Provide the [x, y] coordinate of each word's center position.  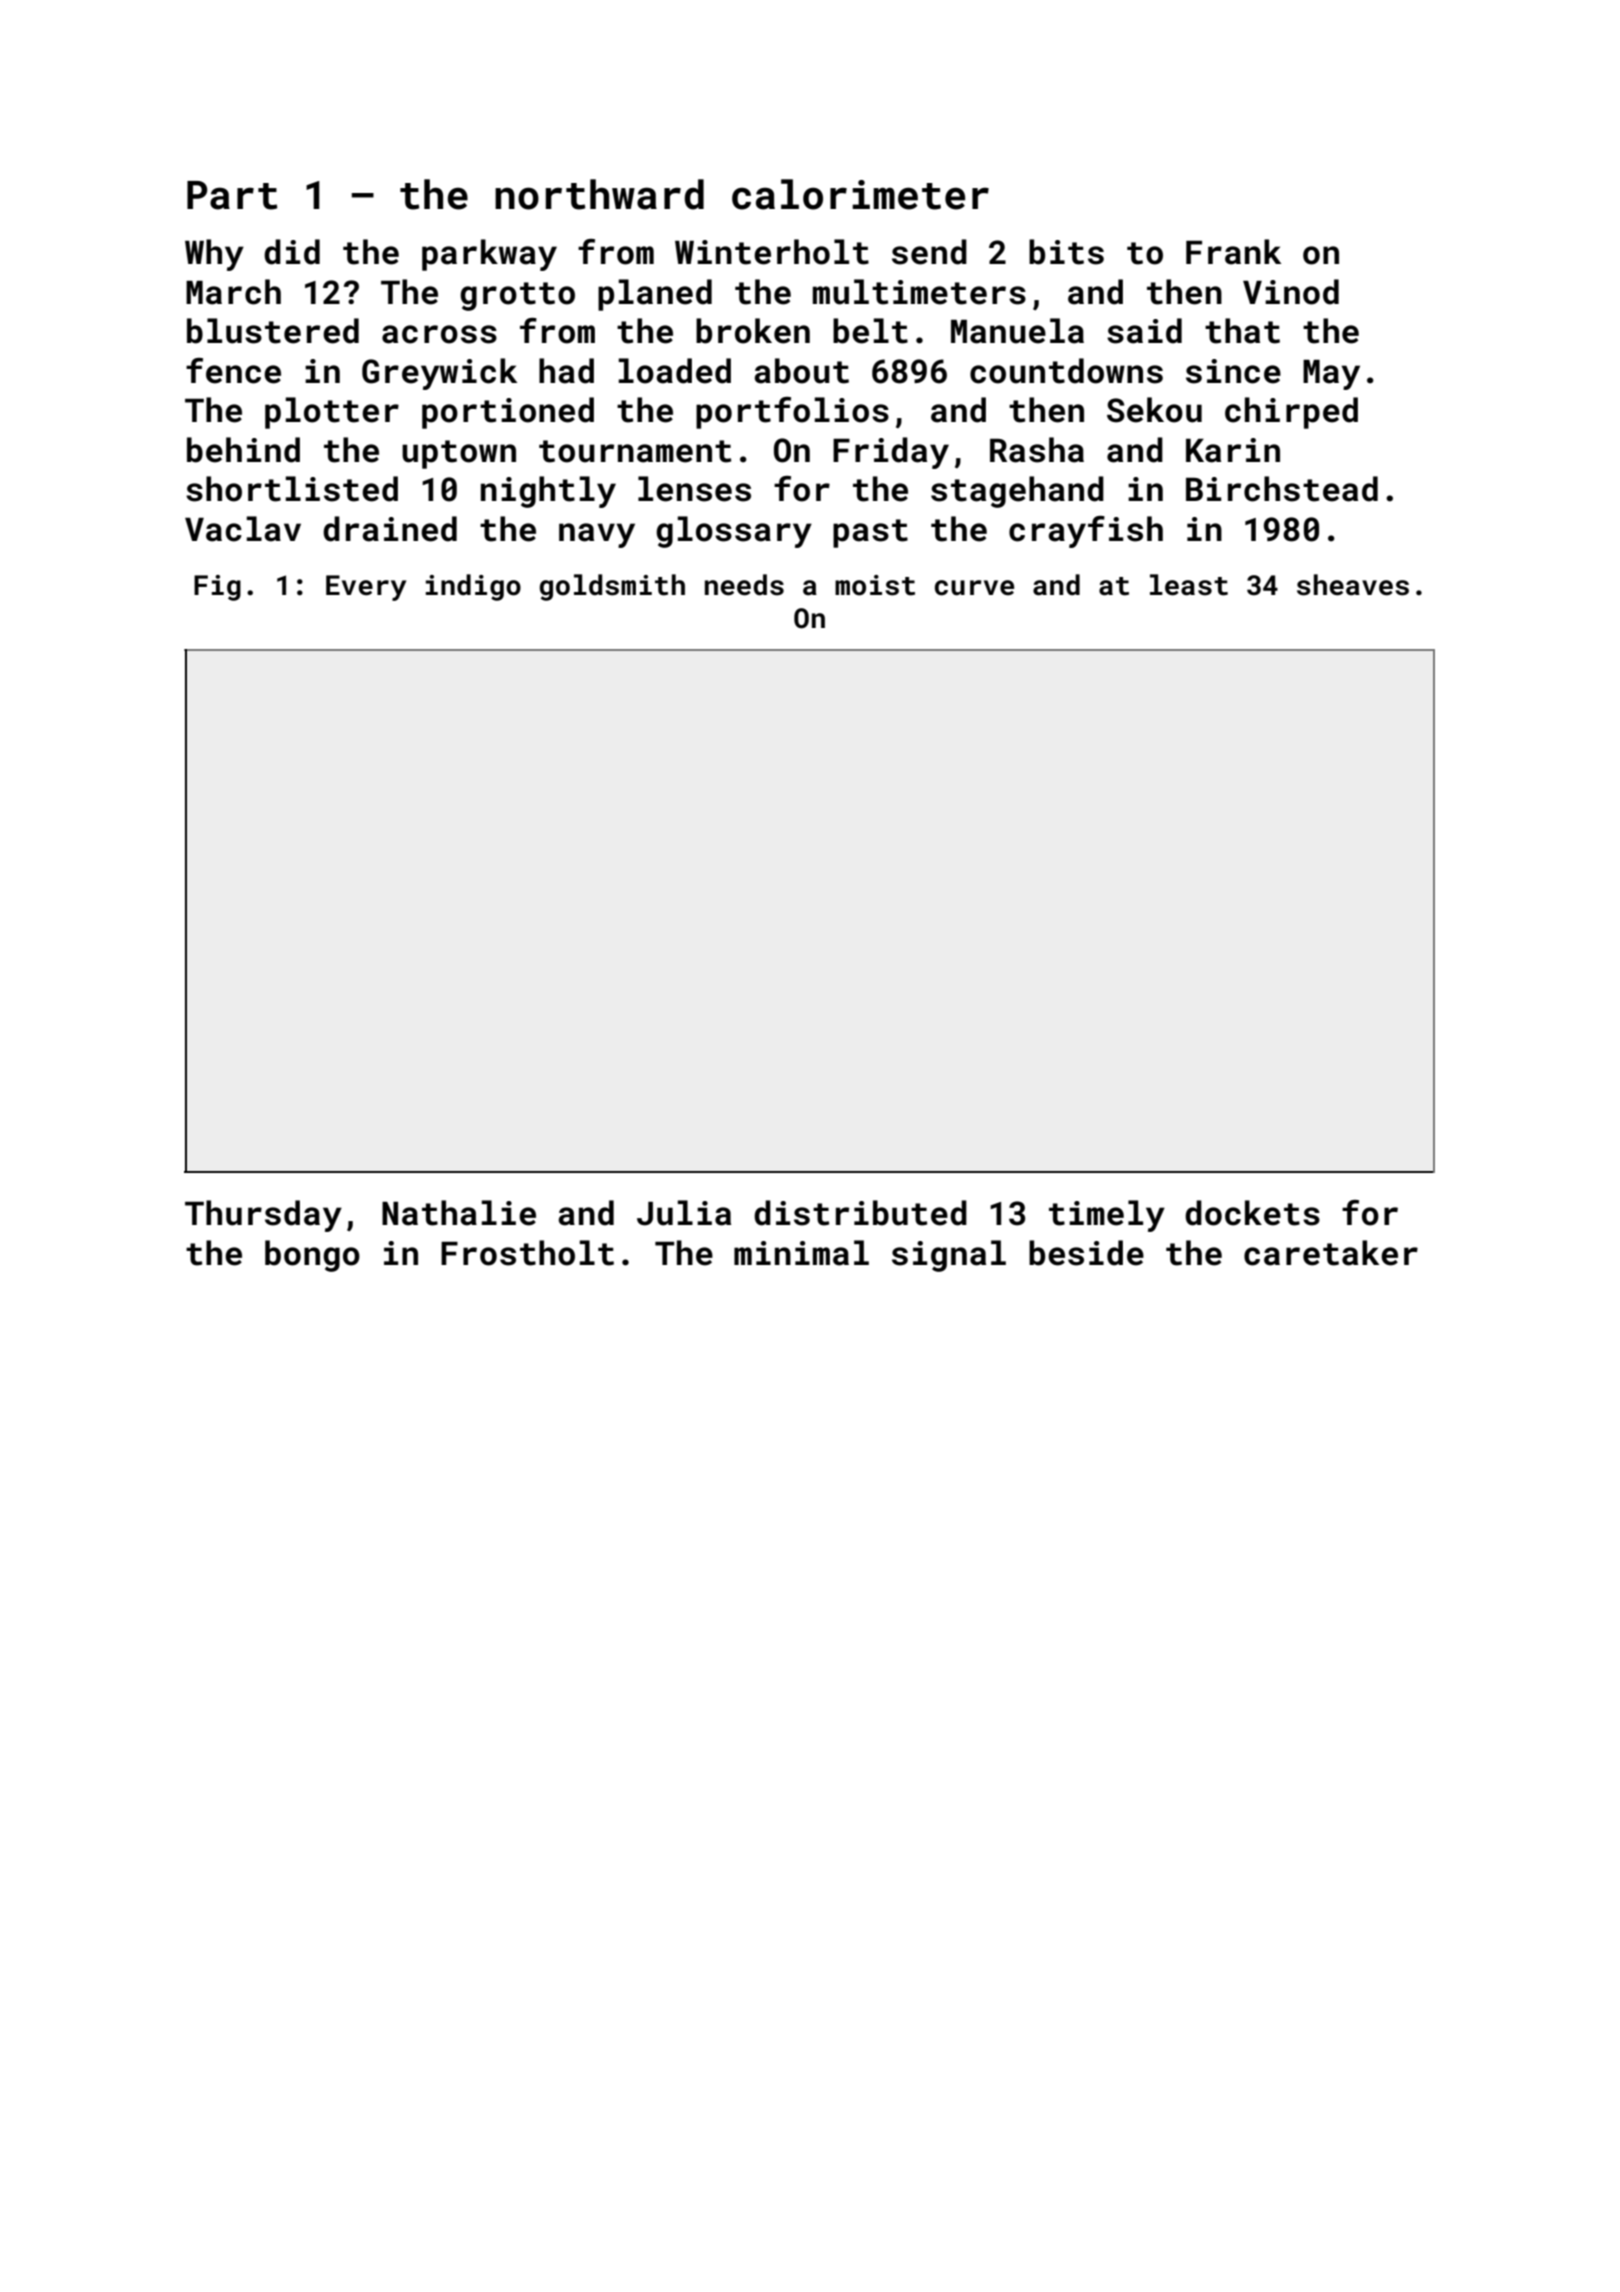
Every [366, 588]
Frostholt [527, 1253]
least [1189, 585]
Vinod [1291, 292]
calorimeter [860, 194]
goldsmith [612, 587]
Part [232, 195]
